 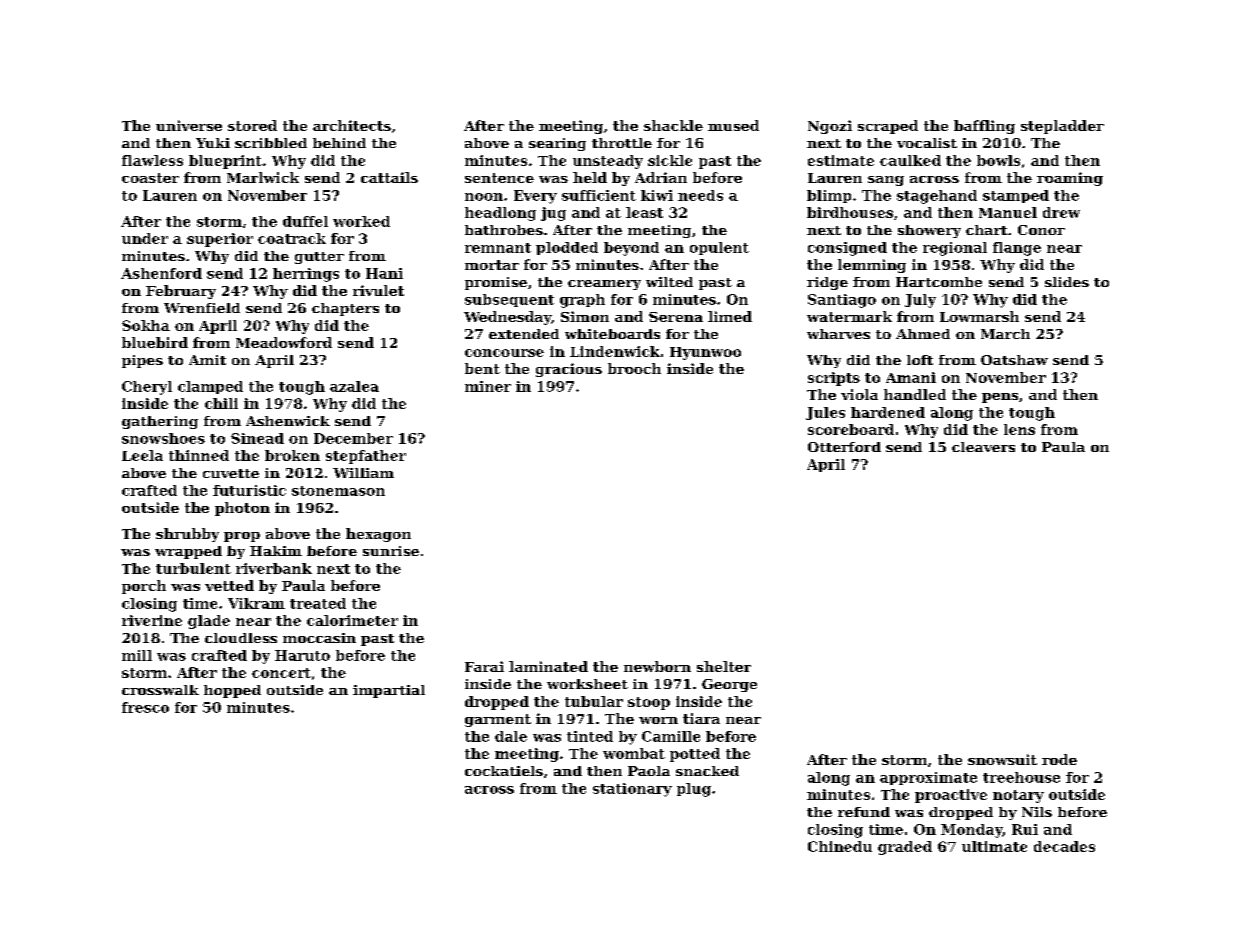 I want to click on shelter, so click(x=724, y=666).
